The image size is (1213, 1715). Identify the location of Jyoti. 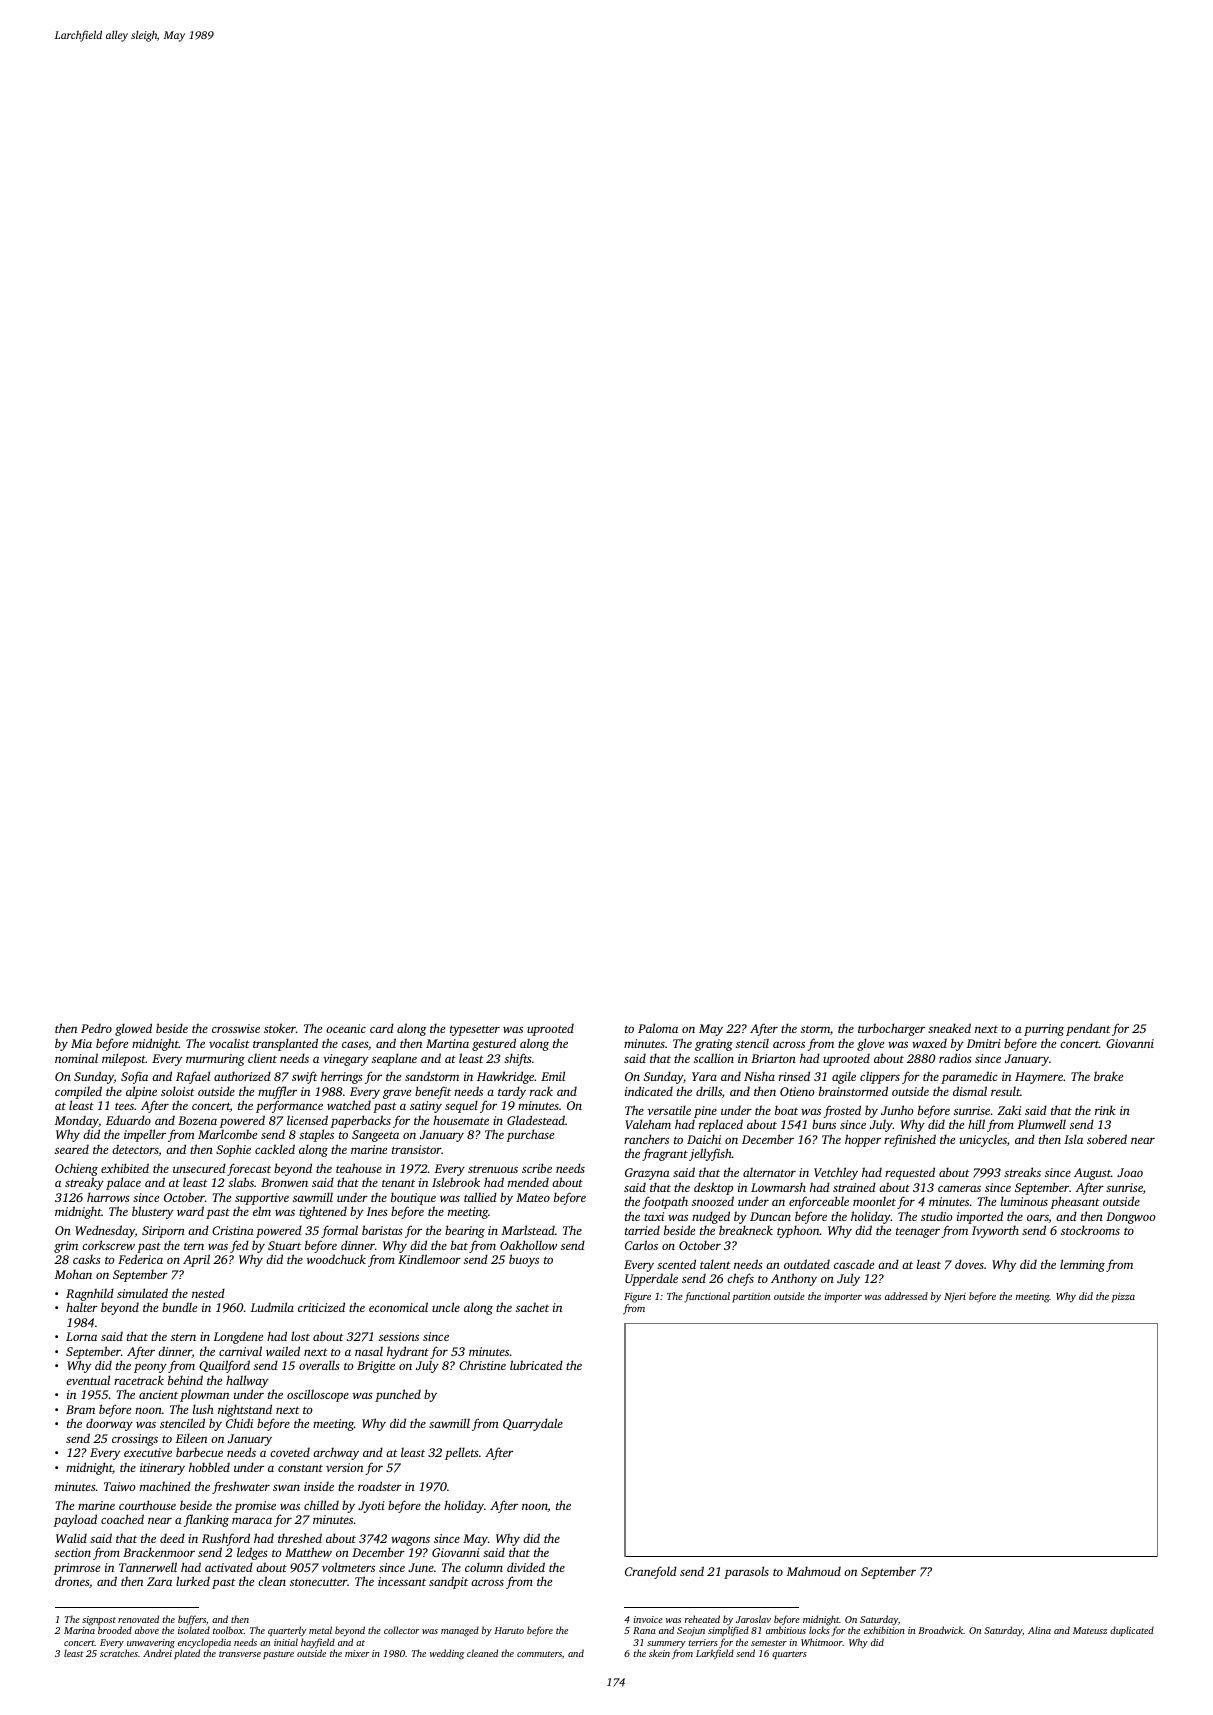
(371, 1507).
